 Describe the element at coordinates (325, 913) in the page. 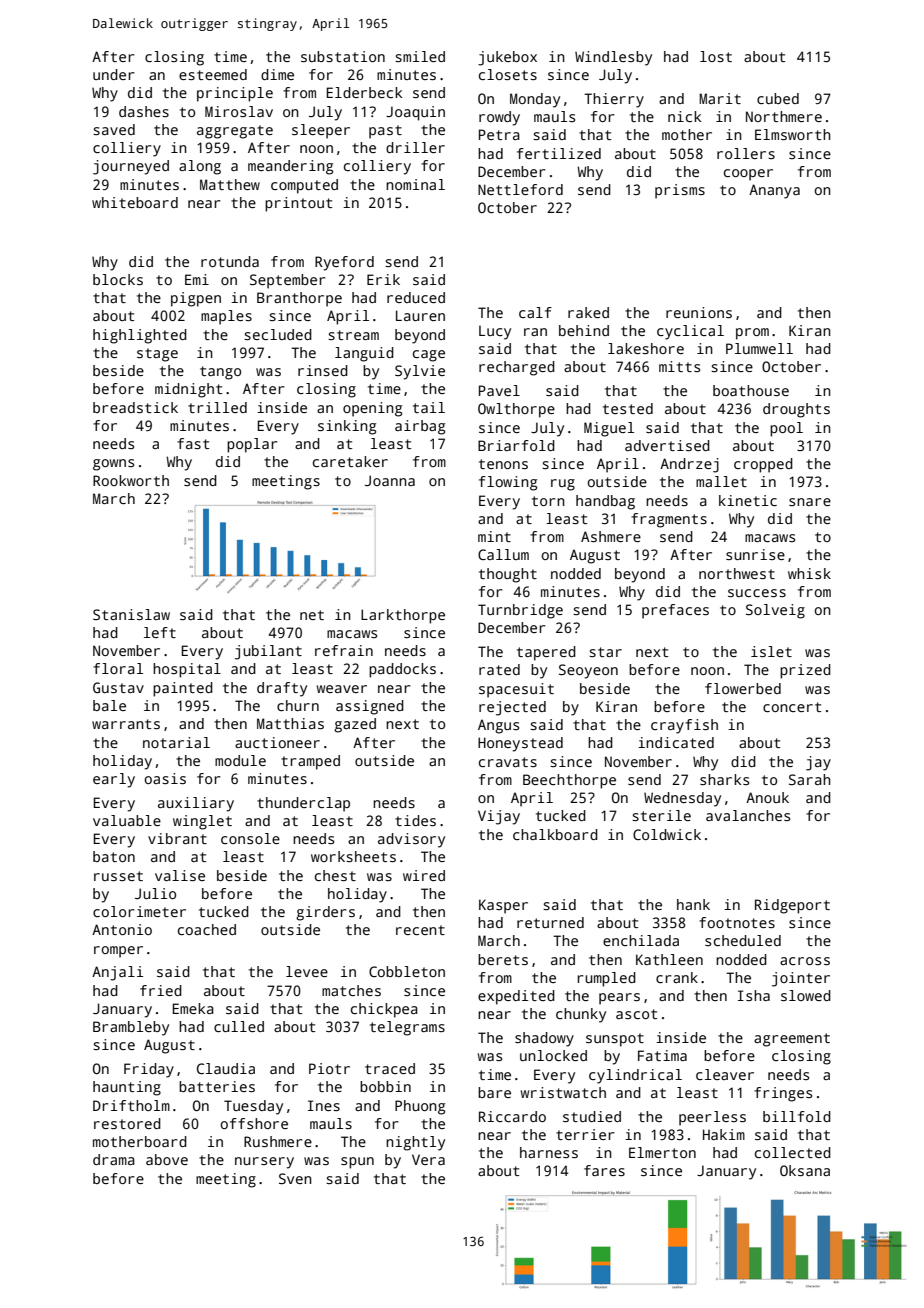

I see `girders` at that location.
